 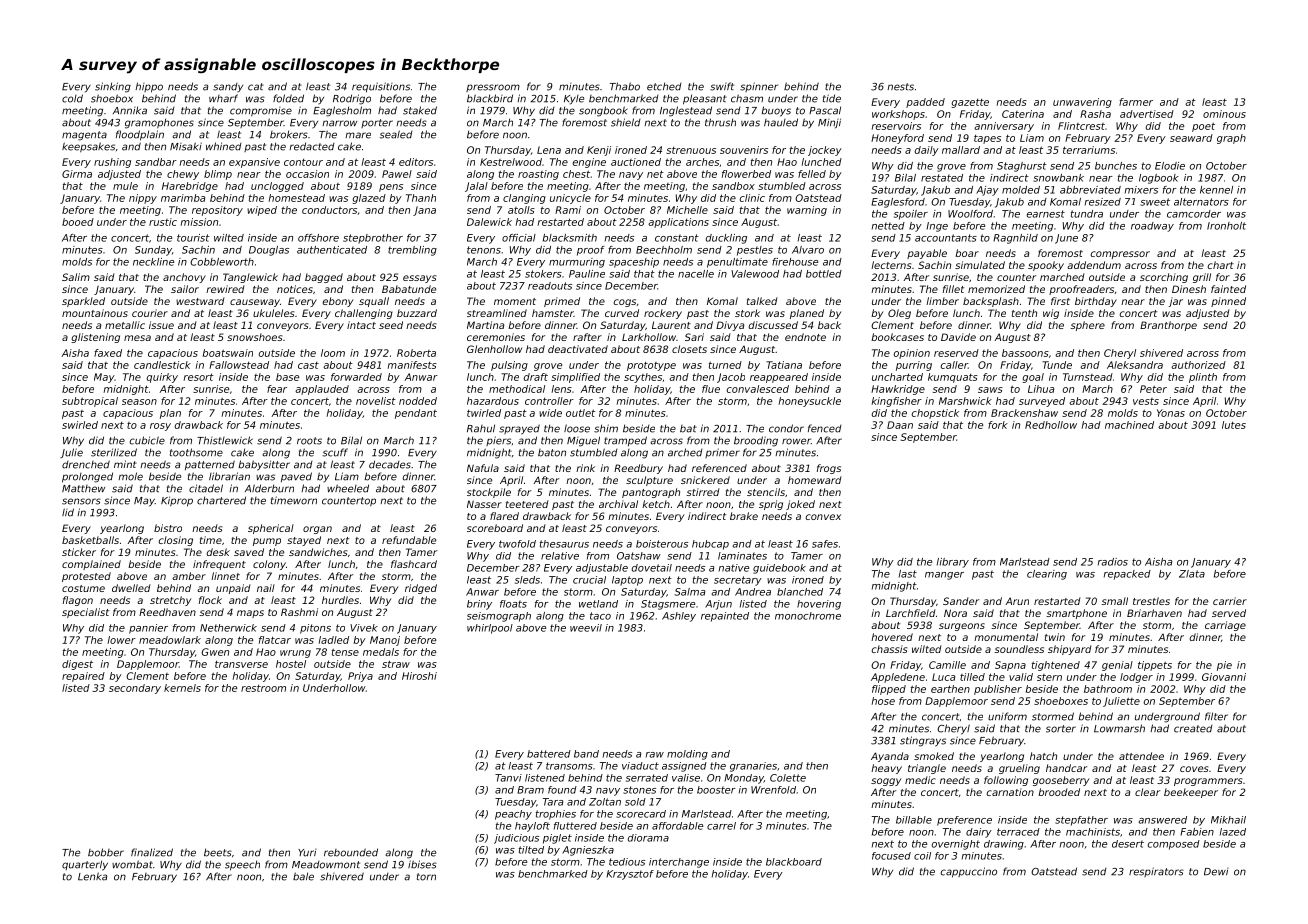 What do you see at coordinates (552, 453) in the screenshot?
I see `baton` at bounding box center [552, 453].
